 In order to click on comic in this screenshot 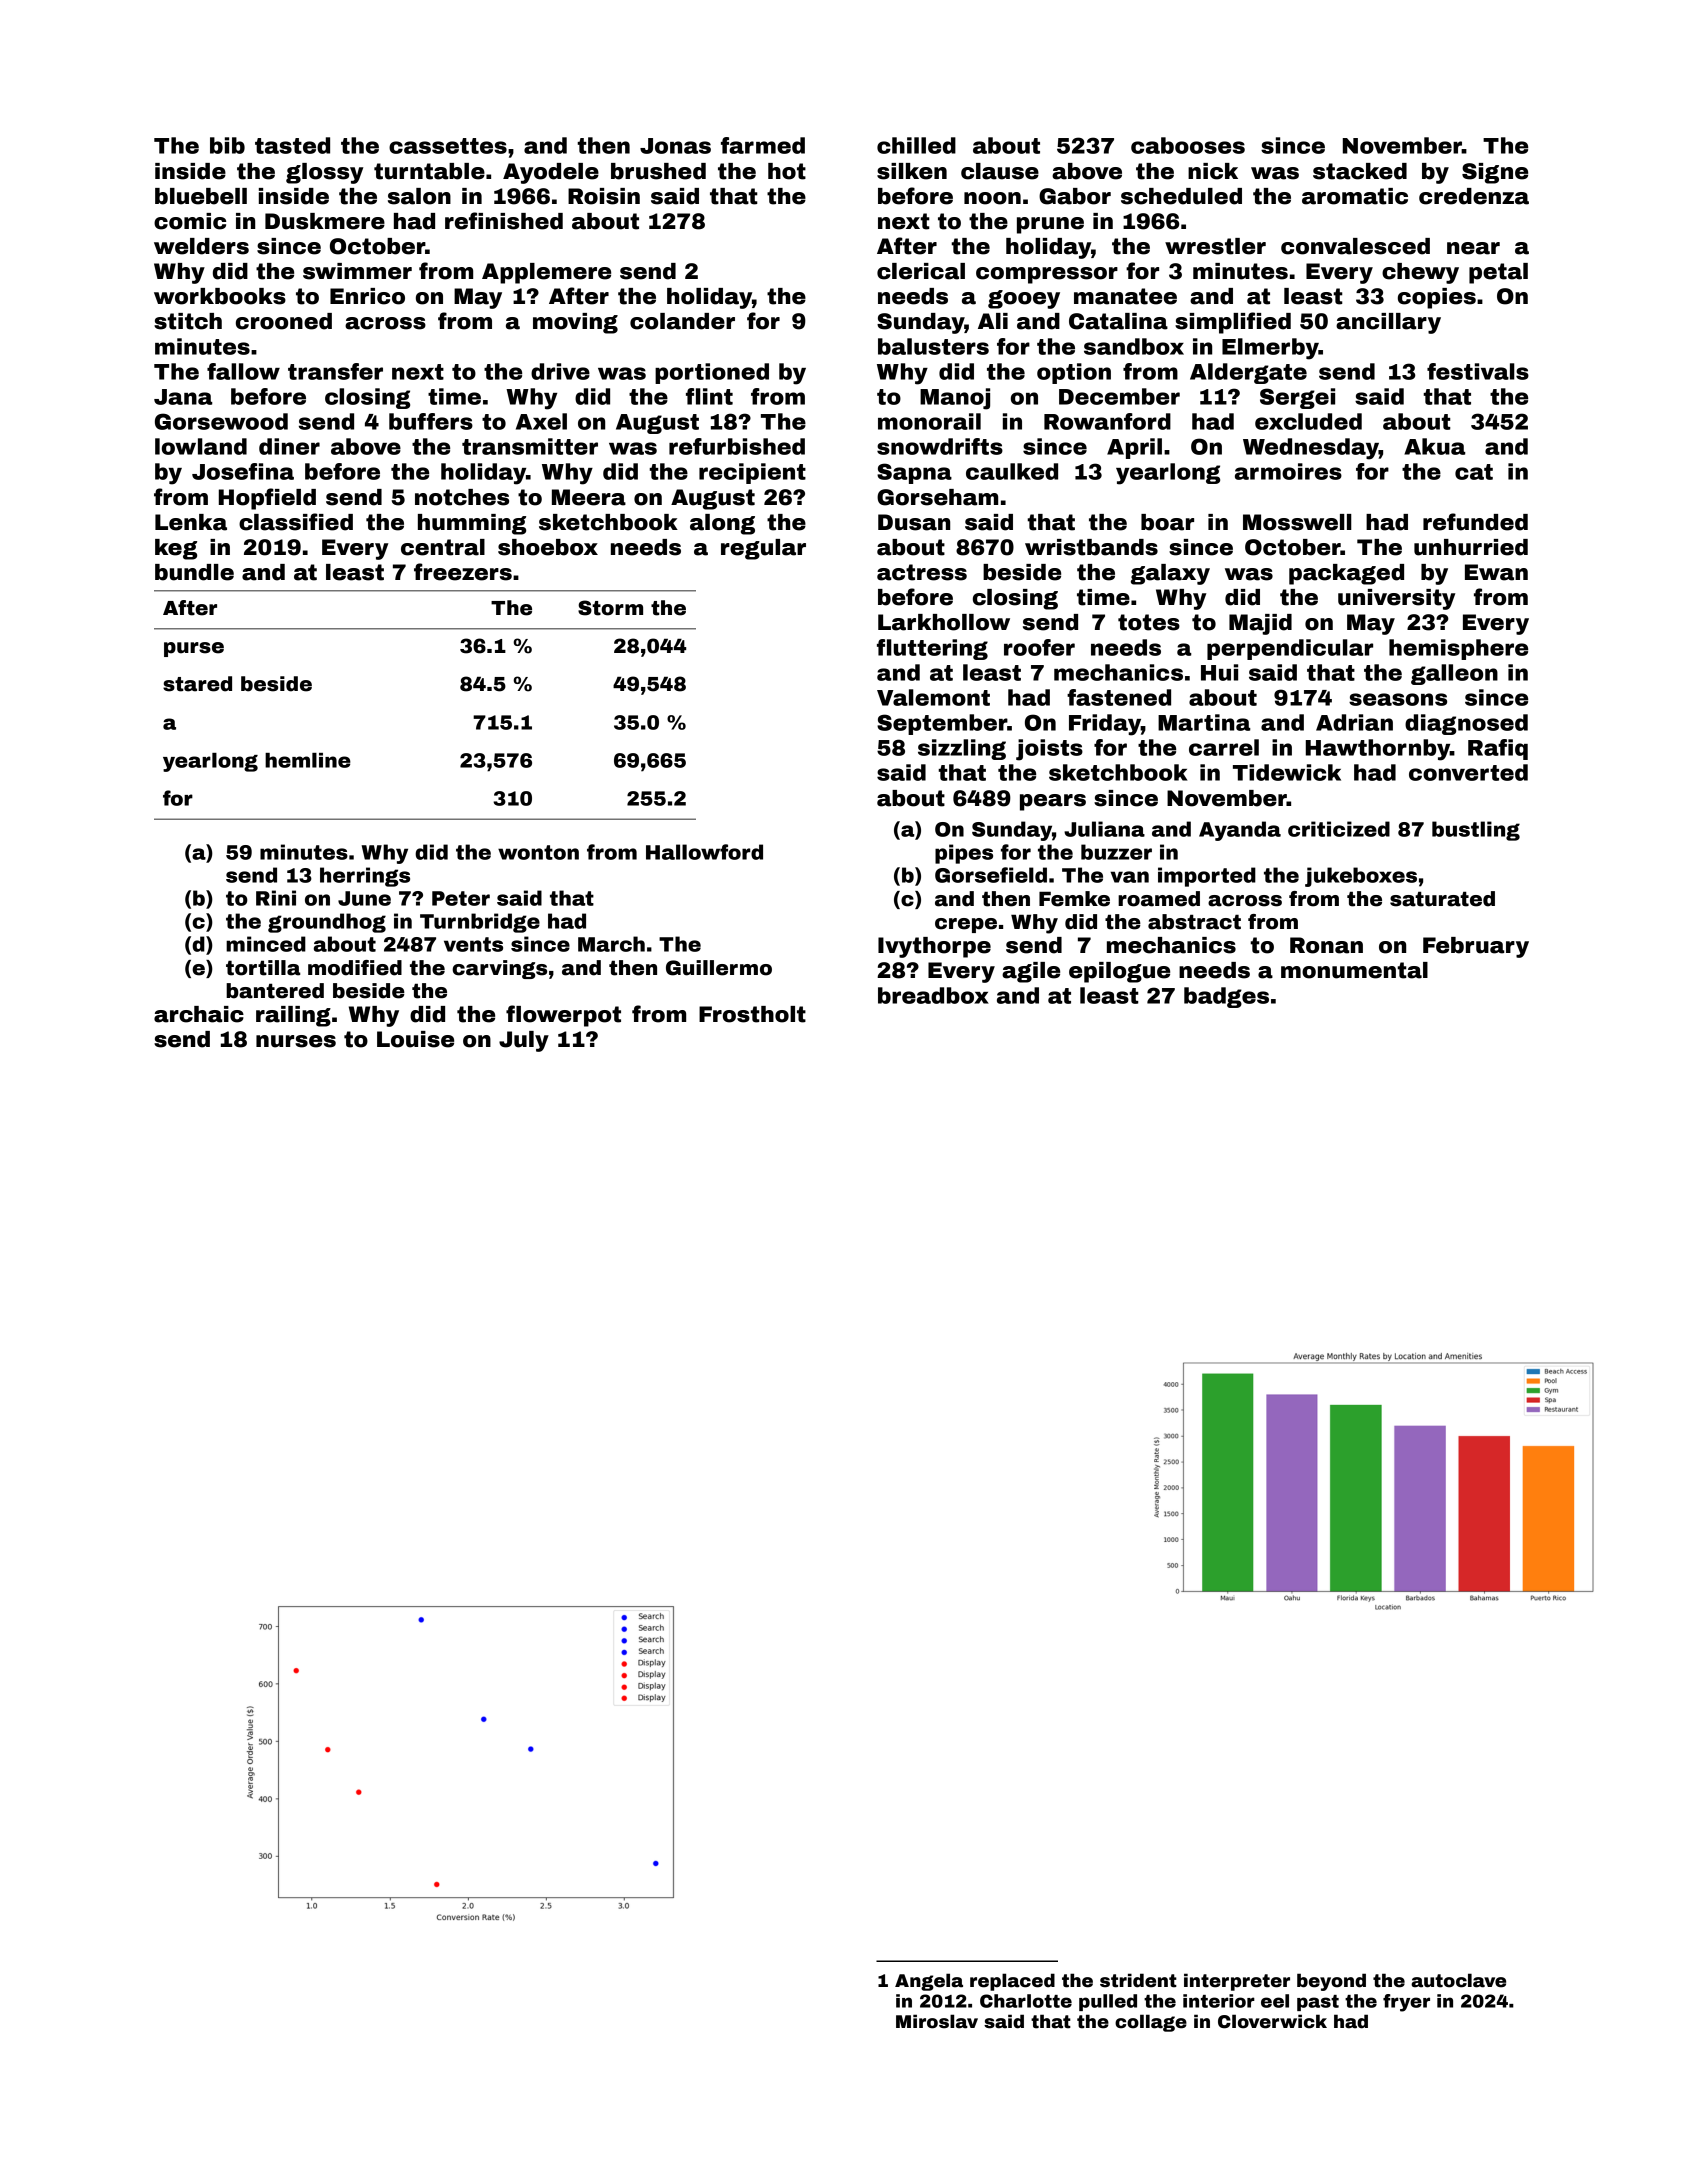, I will do `click(190, 221)`.
